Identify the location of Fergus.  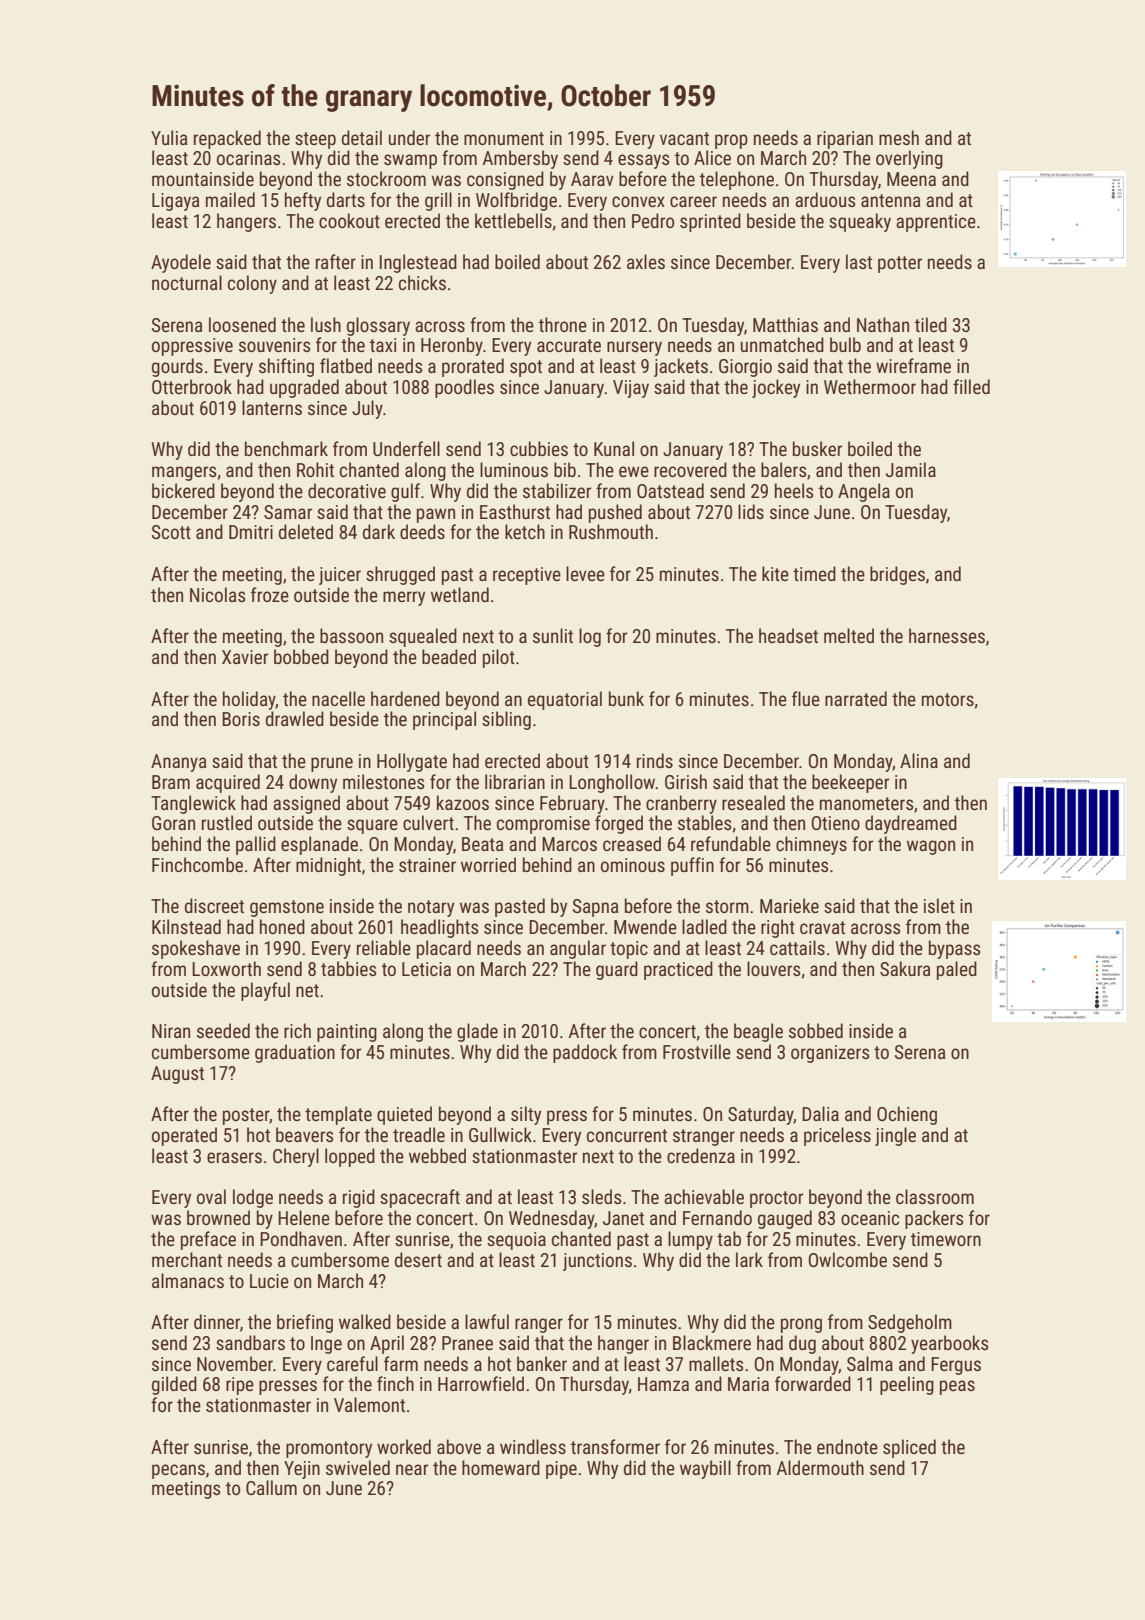
(956, 1366).
